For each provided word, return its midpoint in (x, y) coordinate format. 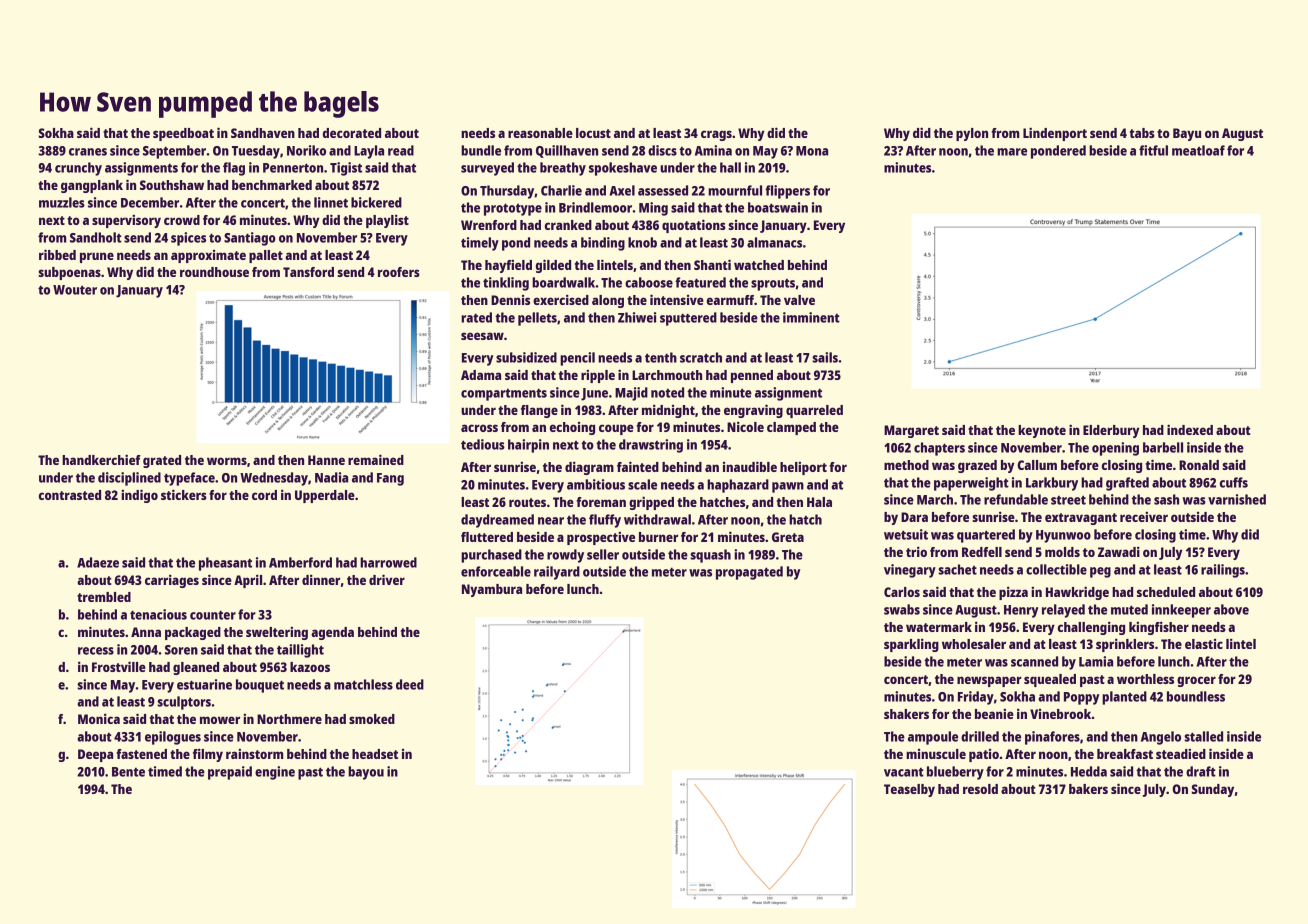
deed (410, 684)
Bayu (1187, 134)
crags (716, 135)
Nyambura (492, 590)
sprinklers (1125, 645)
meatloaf (1198, 150)
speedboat (183, 134)
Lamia (1096, 661)
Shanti (712, 264)
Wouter (75, 290)
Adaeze (98, 562)
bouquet (260, 686)
